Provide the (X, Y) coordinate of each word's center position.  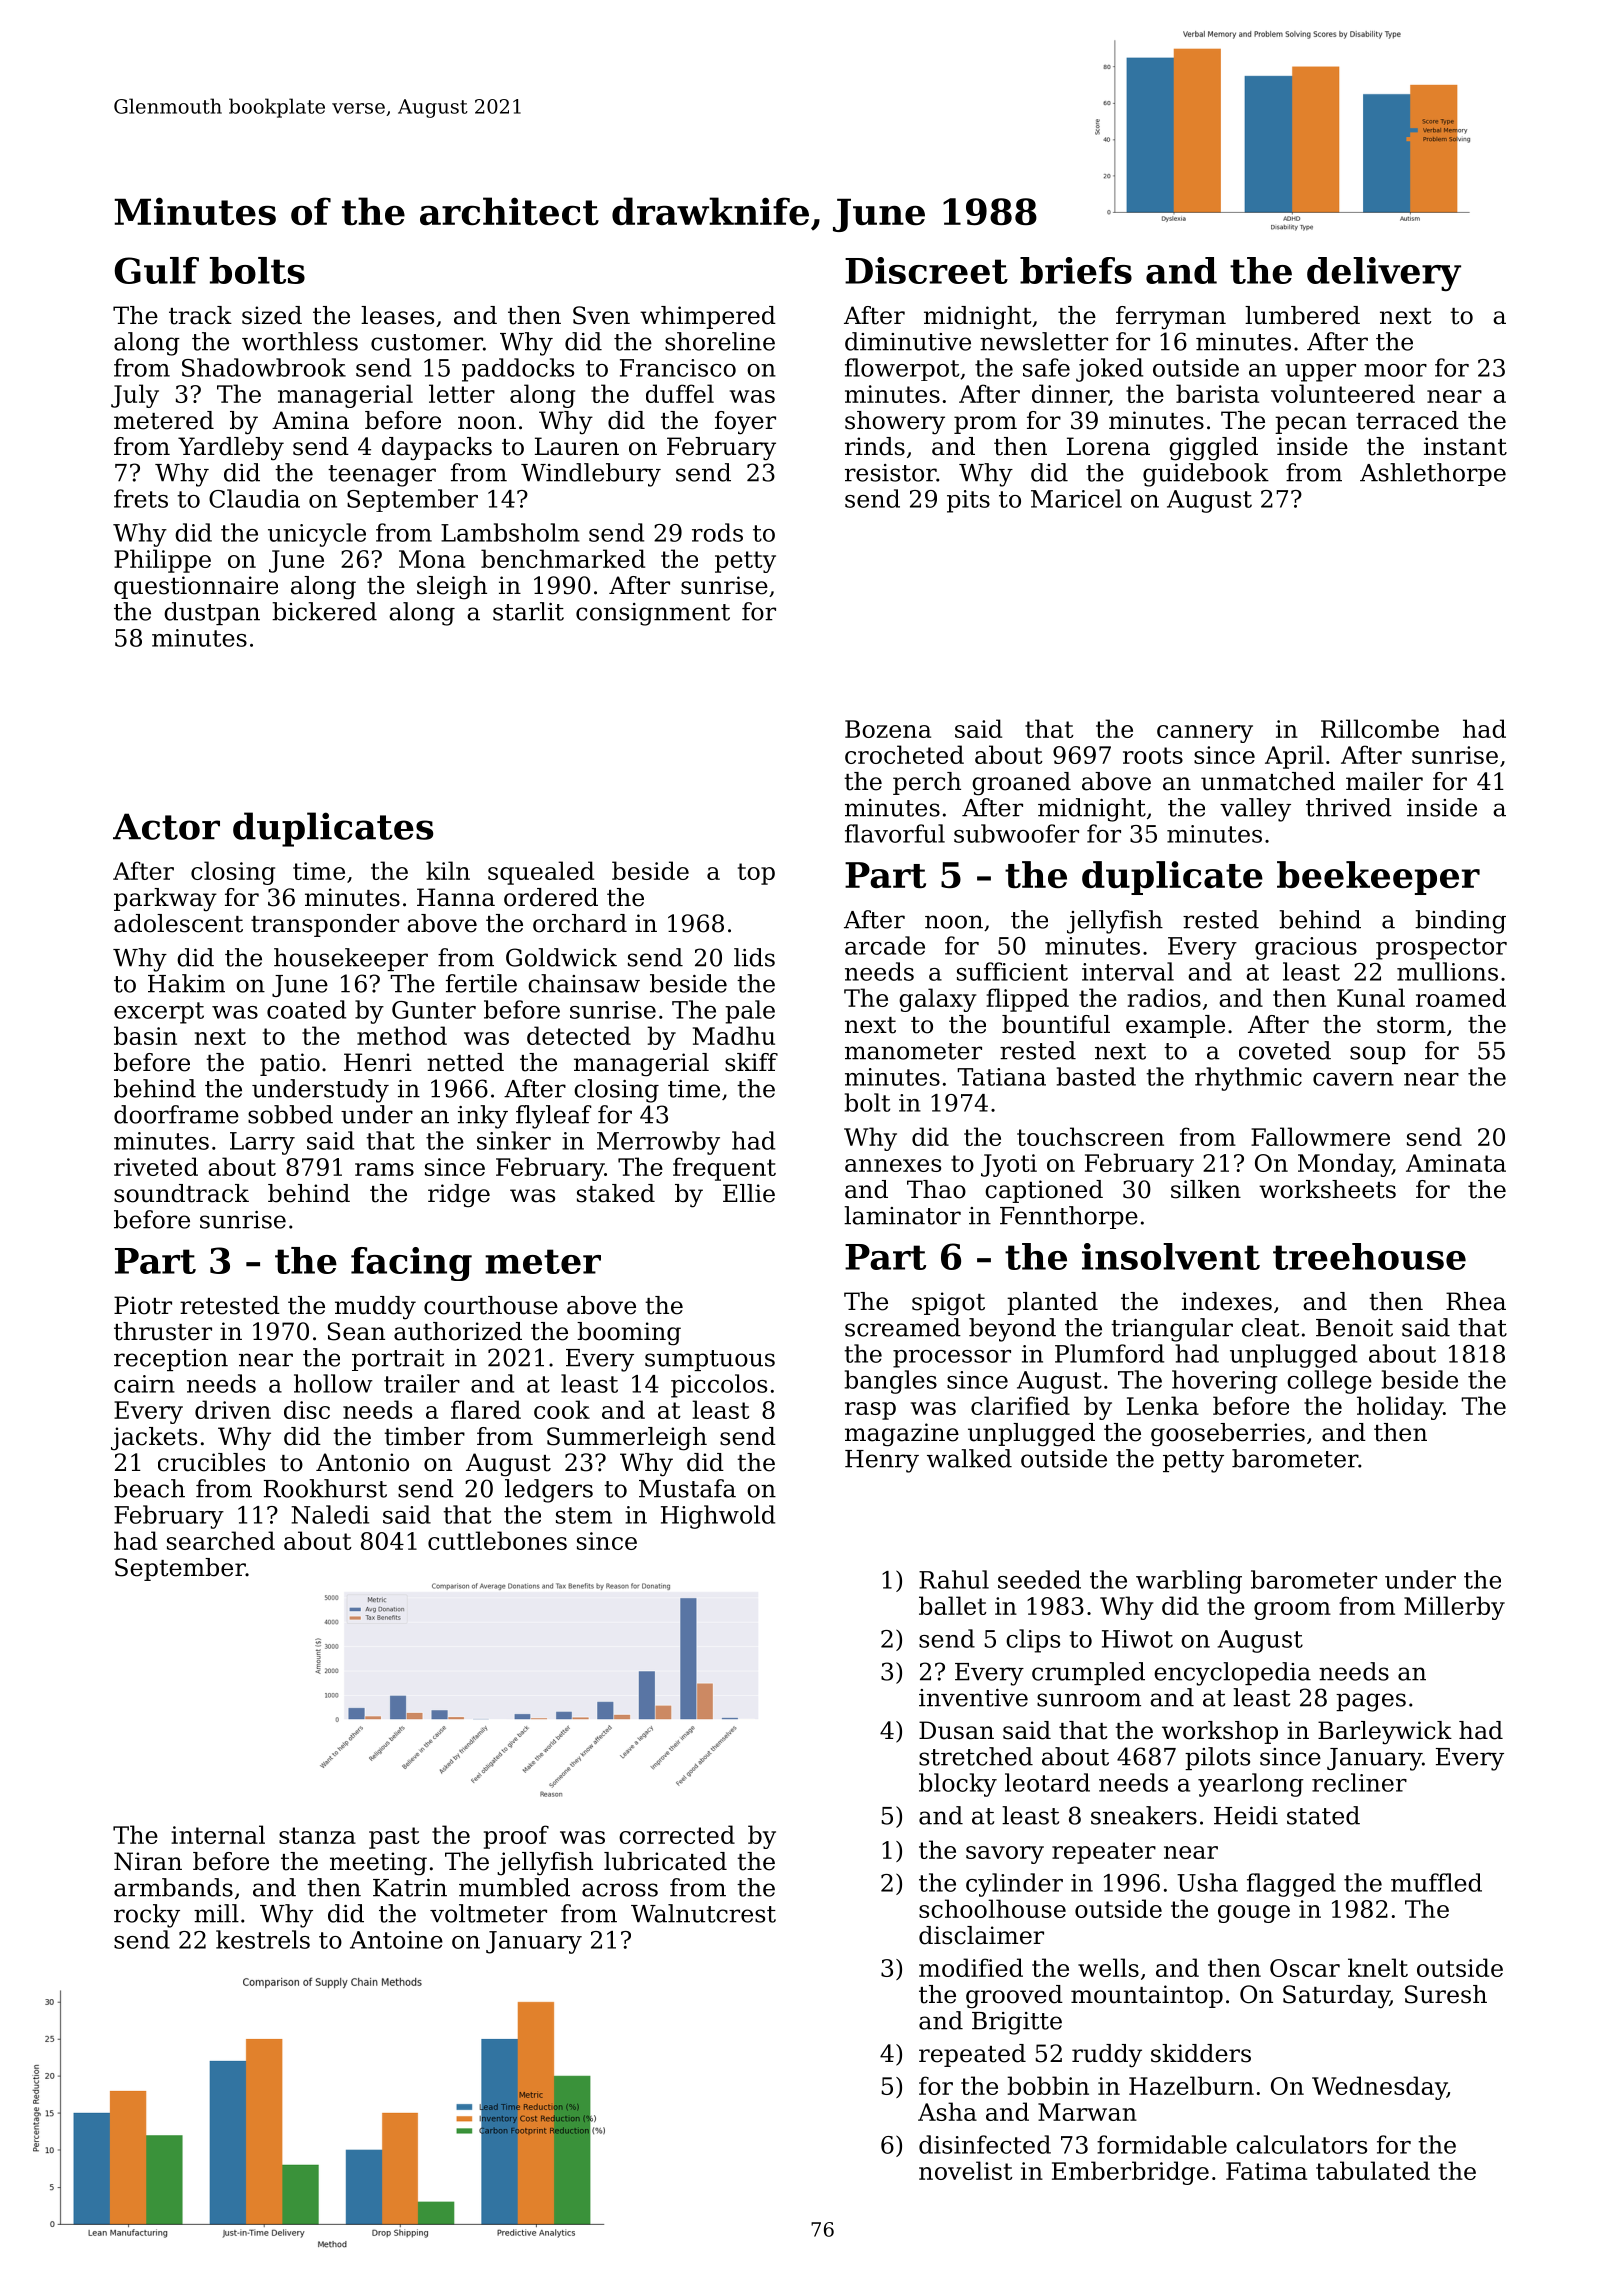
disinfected (985, 2144)
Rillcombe (1380, 728)
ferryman (1171, 318)
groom (1292, 1611)
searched (221, 1540)
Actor (166, 826)
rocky (147, 1916)
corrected (677, 1834)
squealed (541, 873)
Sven (601, 315)
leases (397, 315)
